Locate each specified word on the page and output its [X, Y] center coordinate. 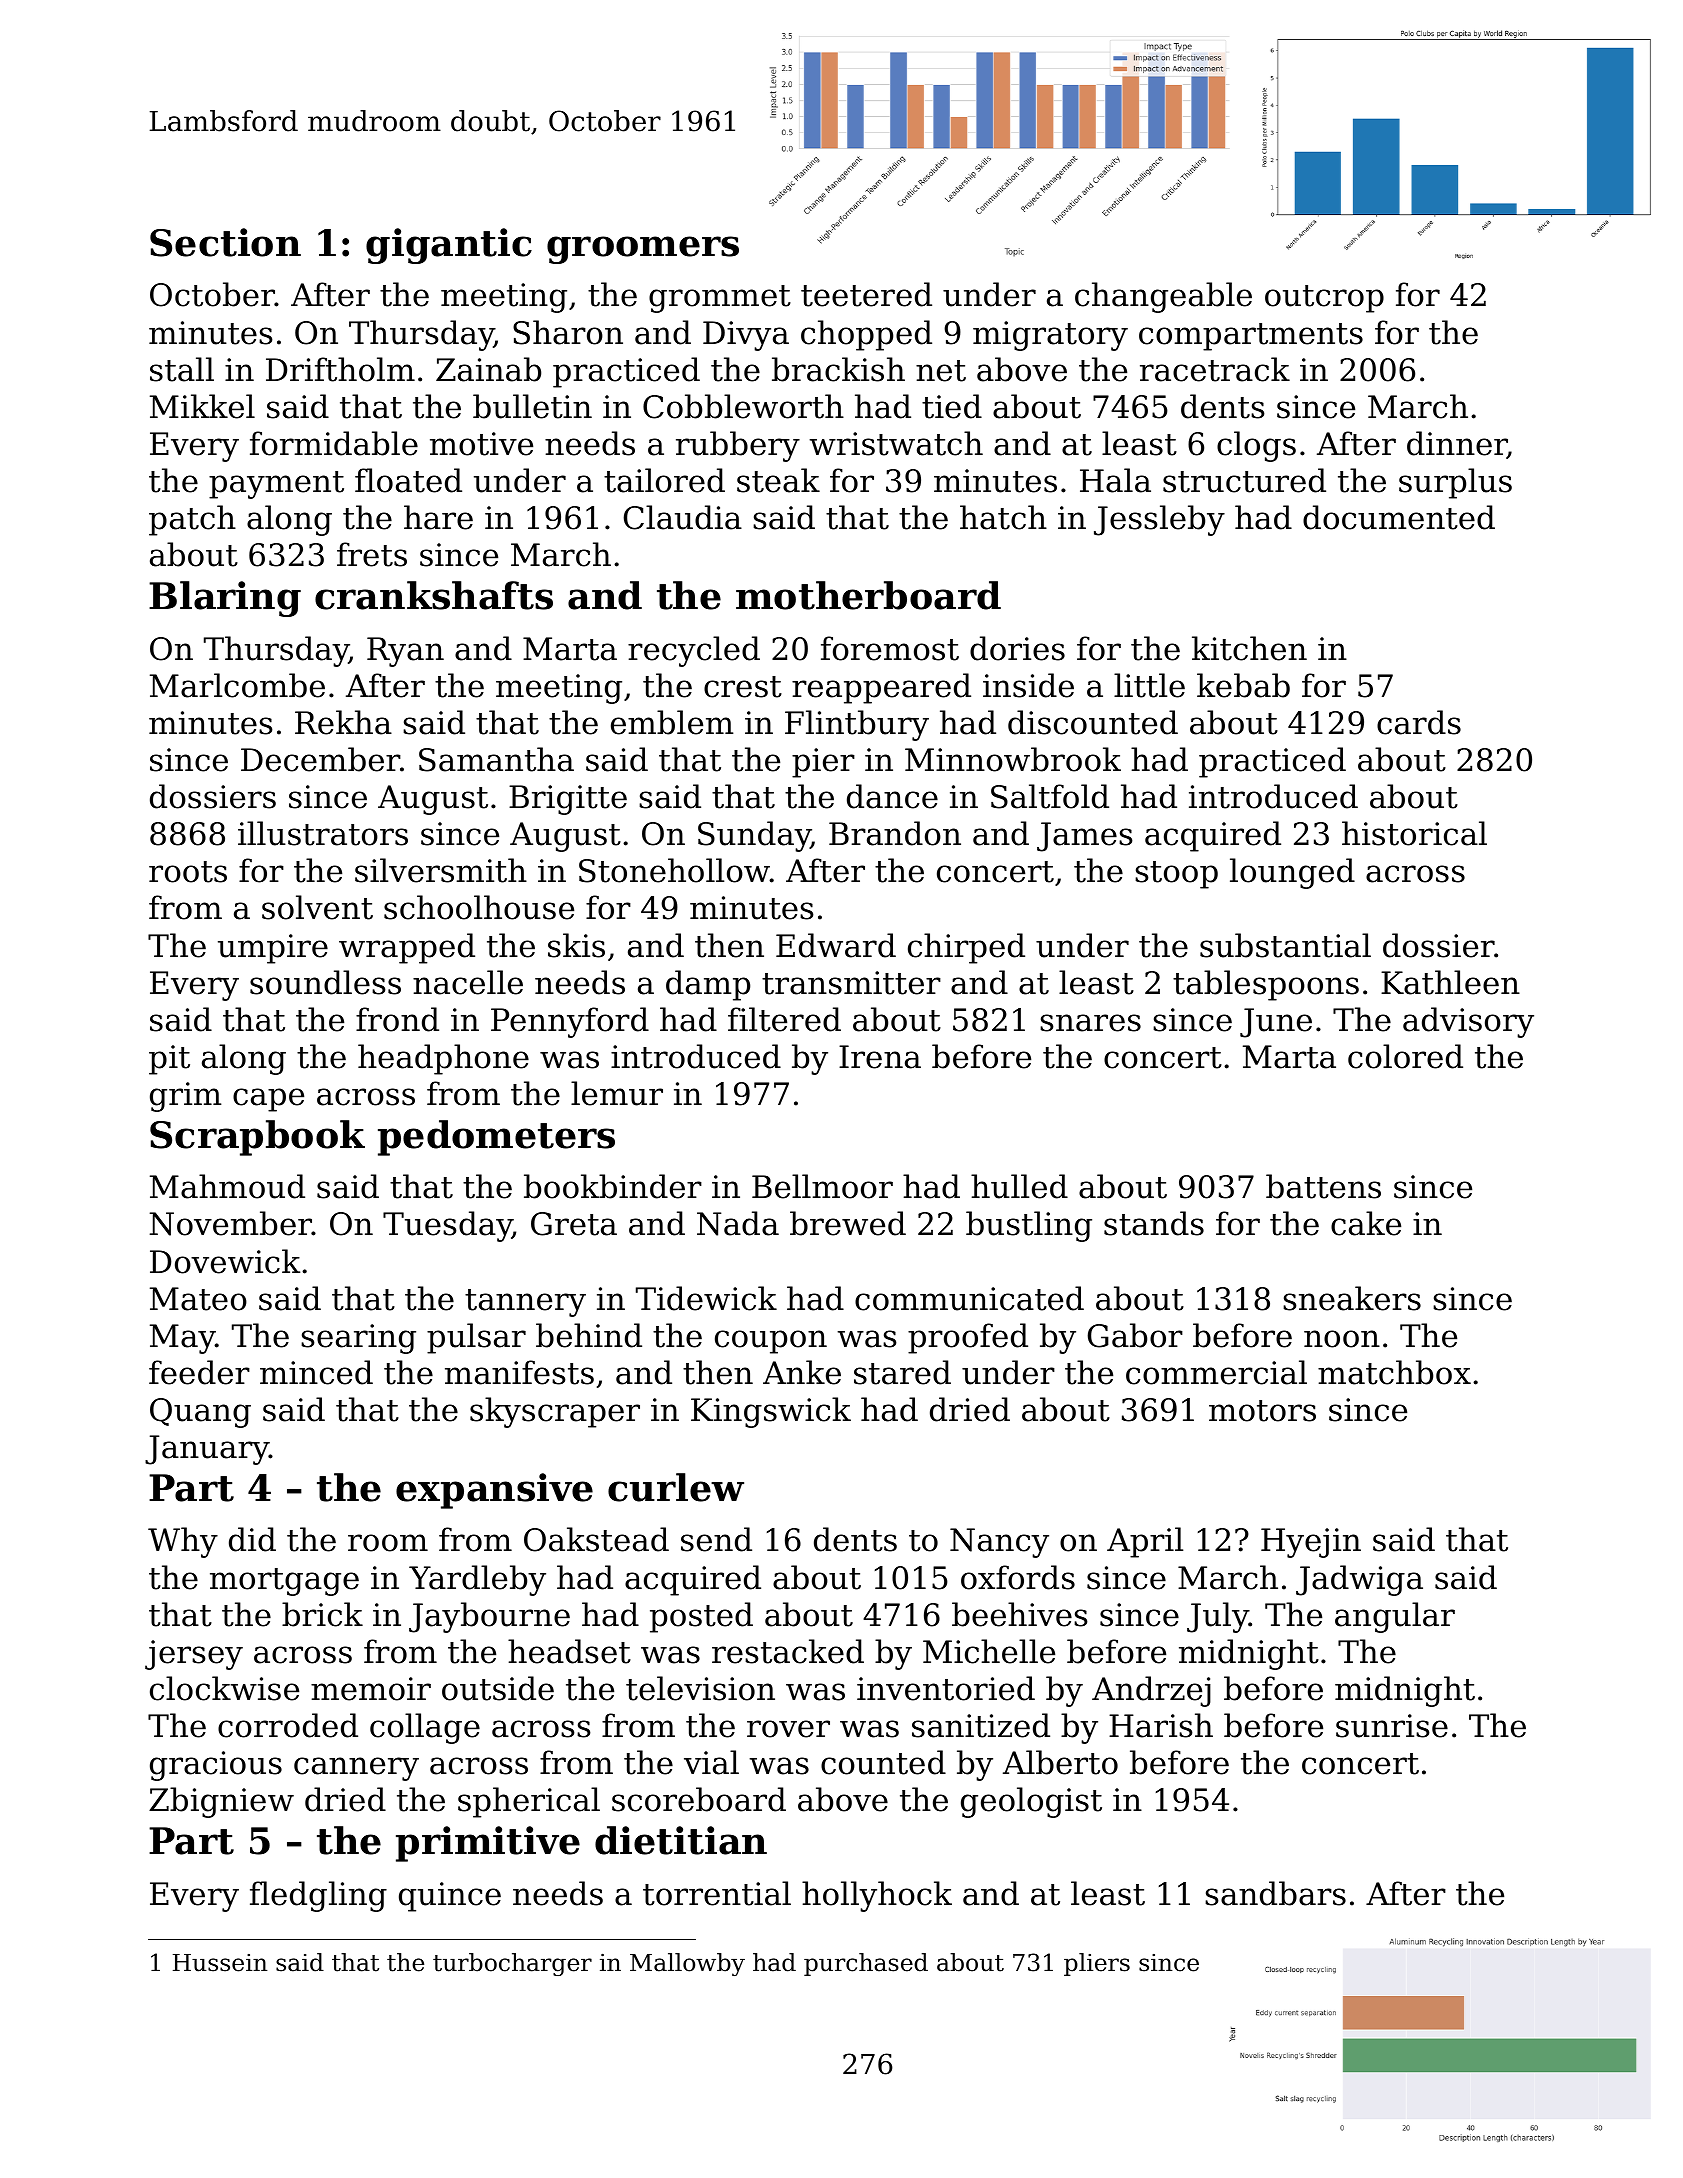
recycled [694, 651]
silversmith [441, 870]
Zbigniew [221, 1802]
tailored [664, 480]
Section [225, 242]
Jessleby [1159, 520]
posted [701, 1617]
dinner [1457, 444]
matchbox [1394, 1372]
